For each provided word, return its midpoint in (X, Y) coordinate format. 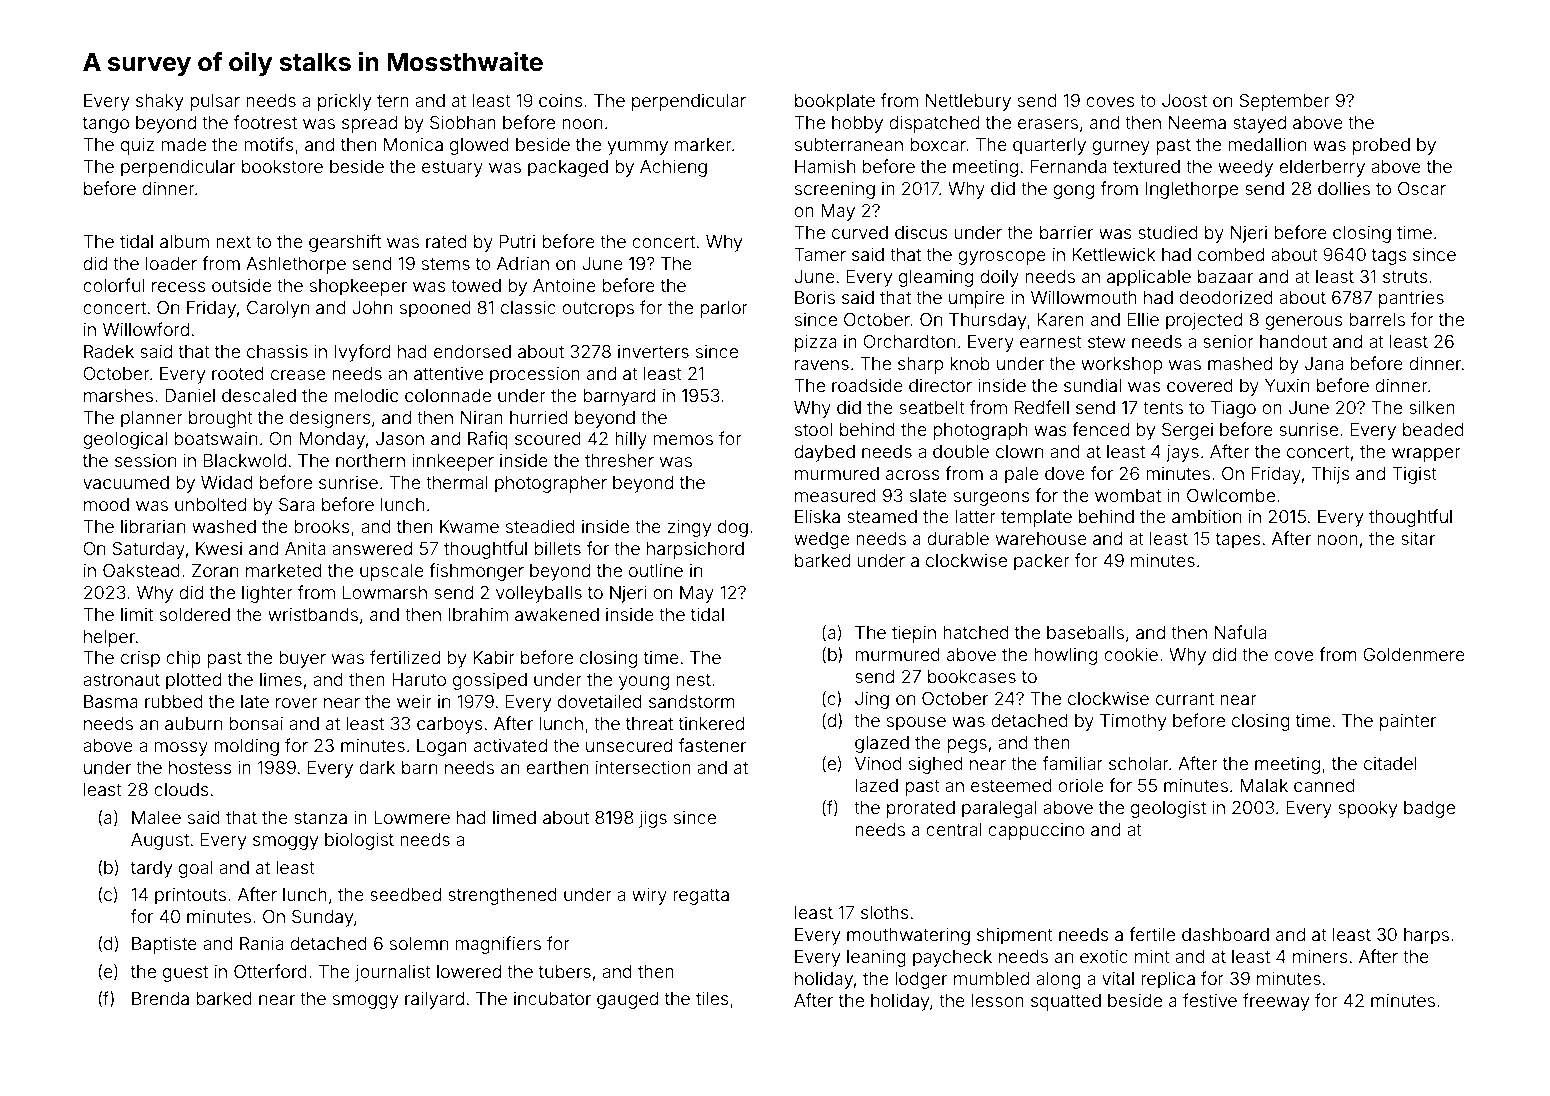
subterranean (849, 144)
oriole (1081, 785)
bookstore (282, 166)
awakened (557, 614)
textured (1146, 166)
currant (1185, 699)
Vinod (878, 763)
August (160, 841)
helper (109, 638)
